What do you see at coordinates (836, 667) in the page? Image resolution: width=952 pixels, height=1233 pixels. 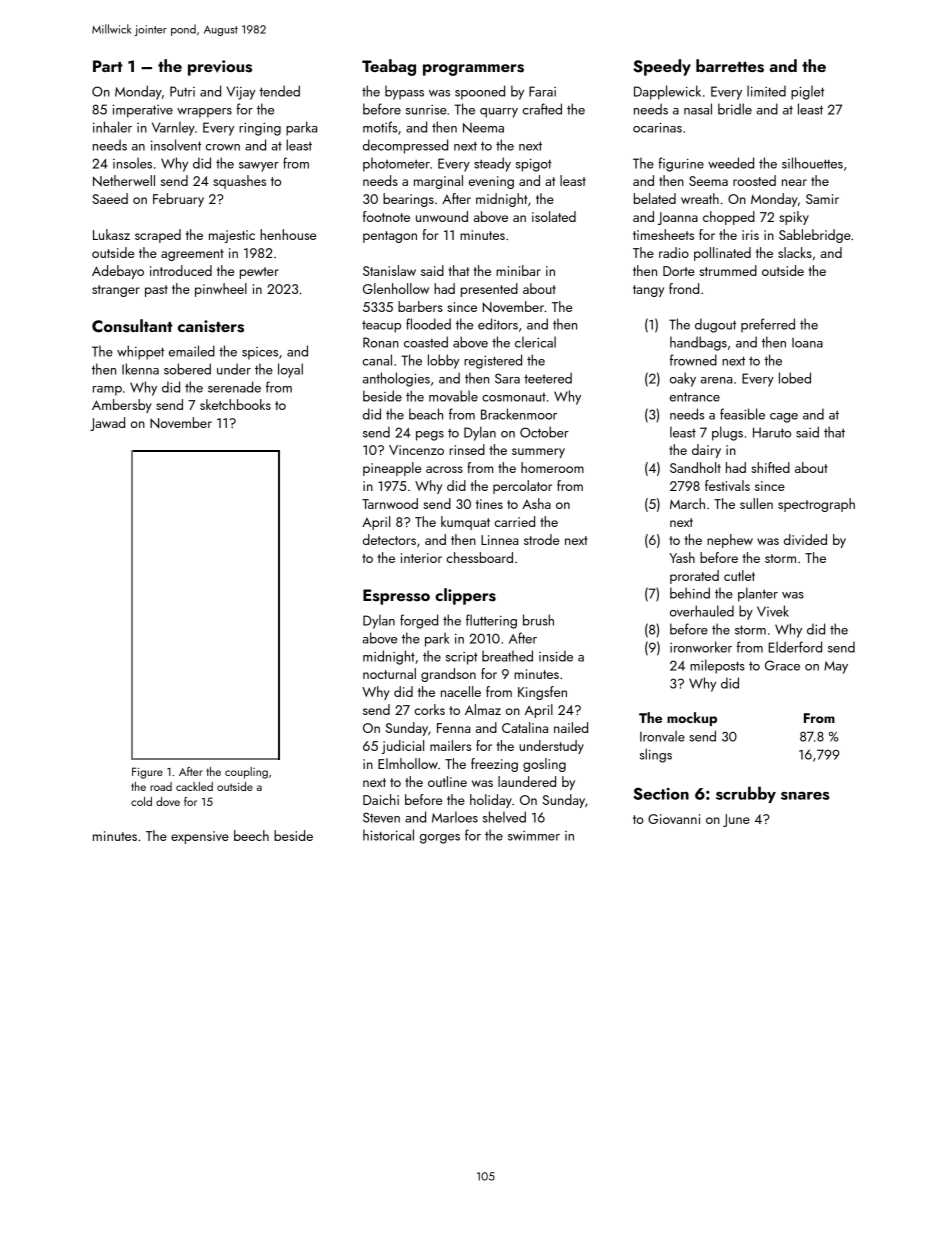 I see `May` at bounding box center [836, 667].
